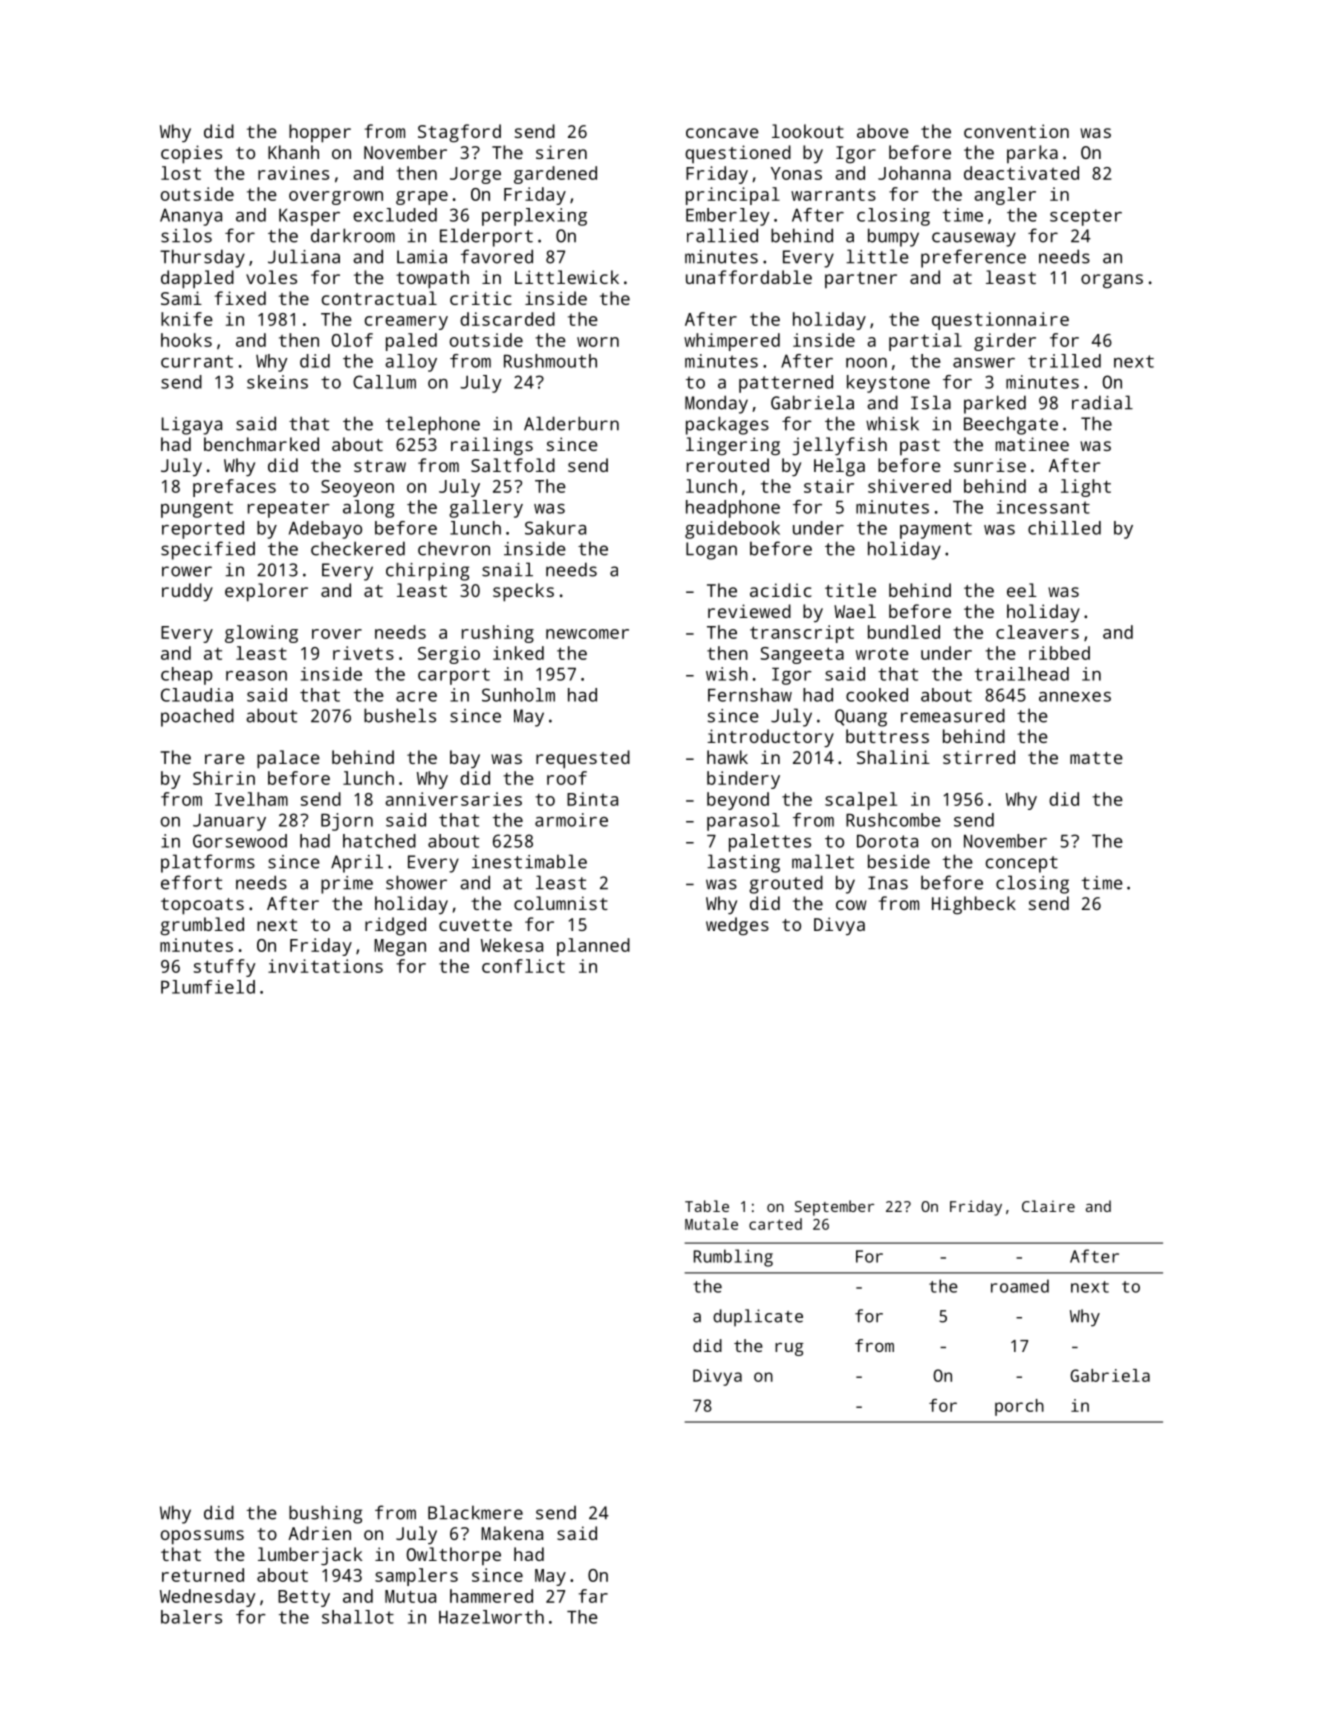  Describe the element at coordinates (737, 926) in the document. I see `wedges` at that location.
